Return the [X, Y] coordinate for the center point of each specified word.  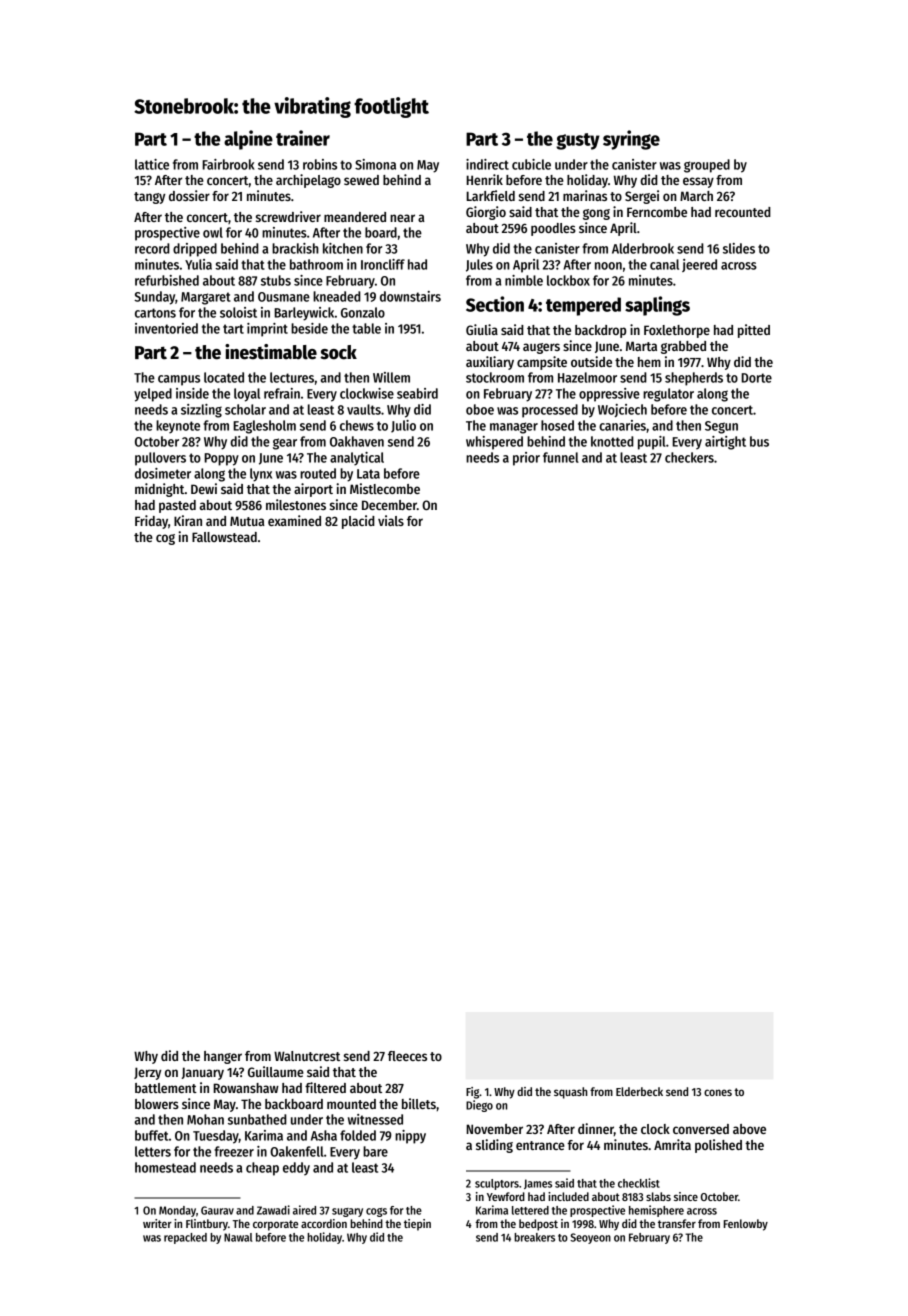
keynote [178, 427]
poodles [553, 229]
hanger [223, 1057]
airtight [725, 443]
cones [718, 1092]
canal [664, 264]
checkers [689, 457]
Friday [151, 522]
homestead [165, 1167]
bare [375, 1151]
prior [526, 459]
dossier [189, 195]
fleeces [407, 1056]
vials [391, 520]
